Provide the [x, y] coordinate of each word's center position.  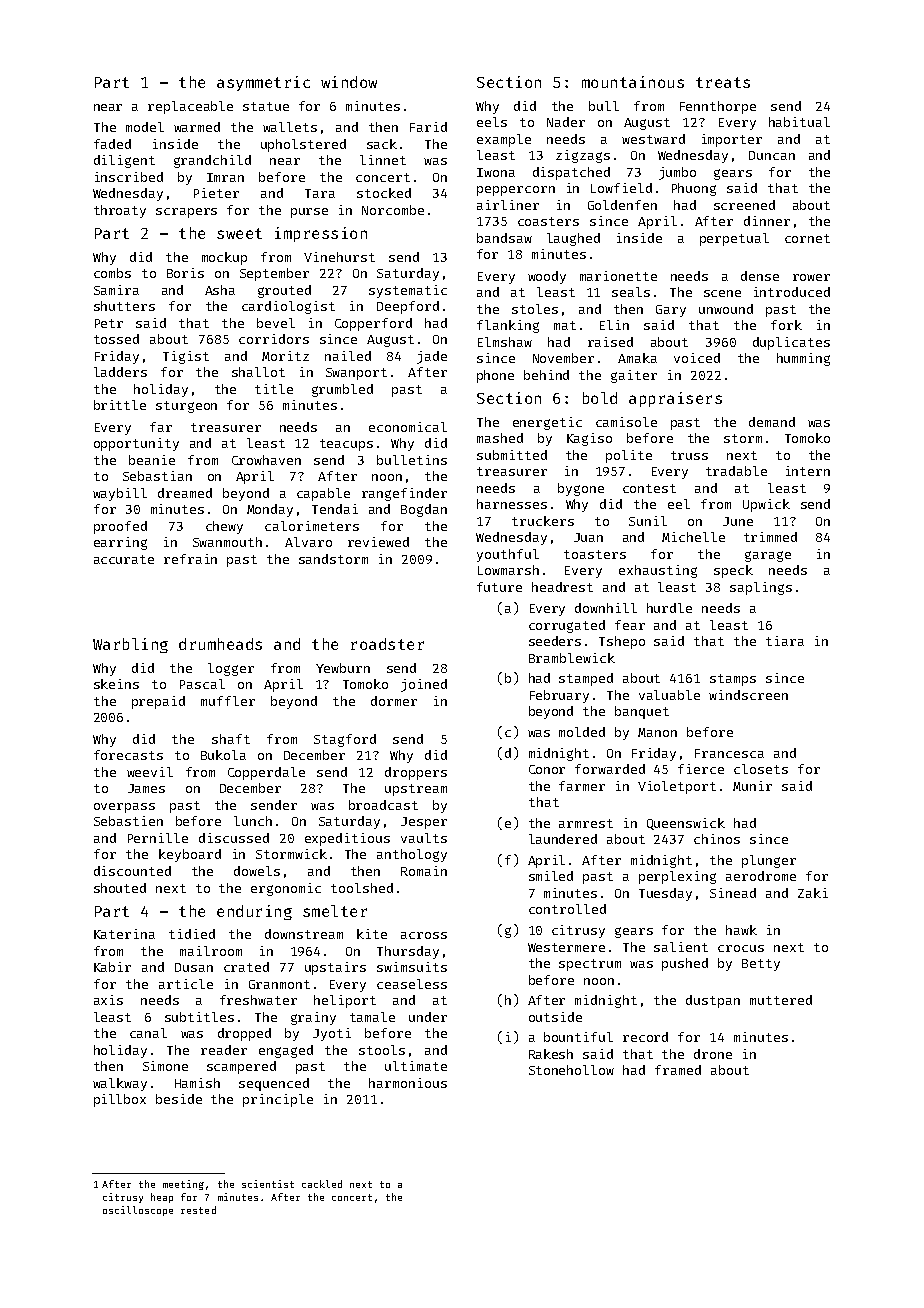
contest [649, 488]
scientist [268, 1184]
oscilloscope [138, 1211]
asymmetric [263, 83]
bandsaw [504, 238]
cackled [322, 1184]
